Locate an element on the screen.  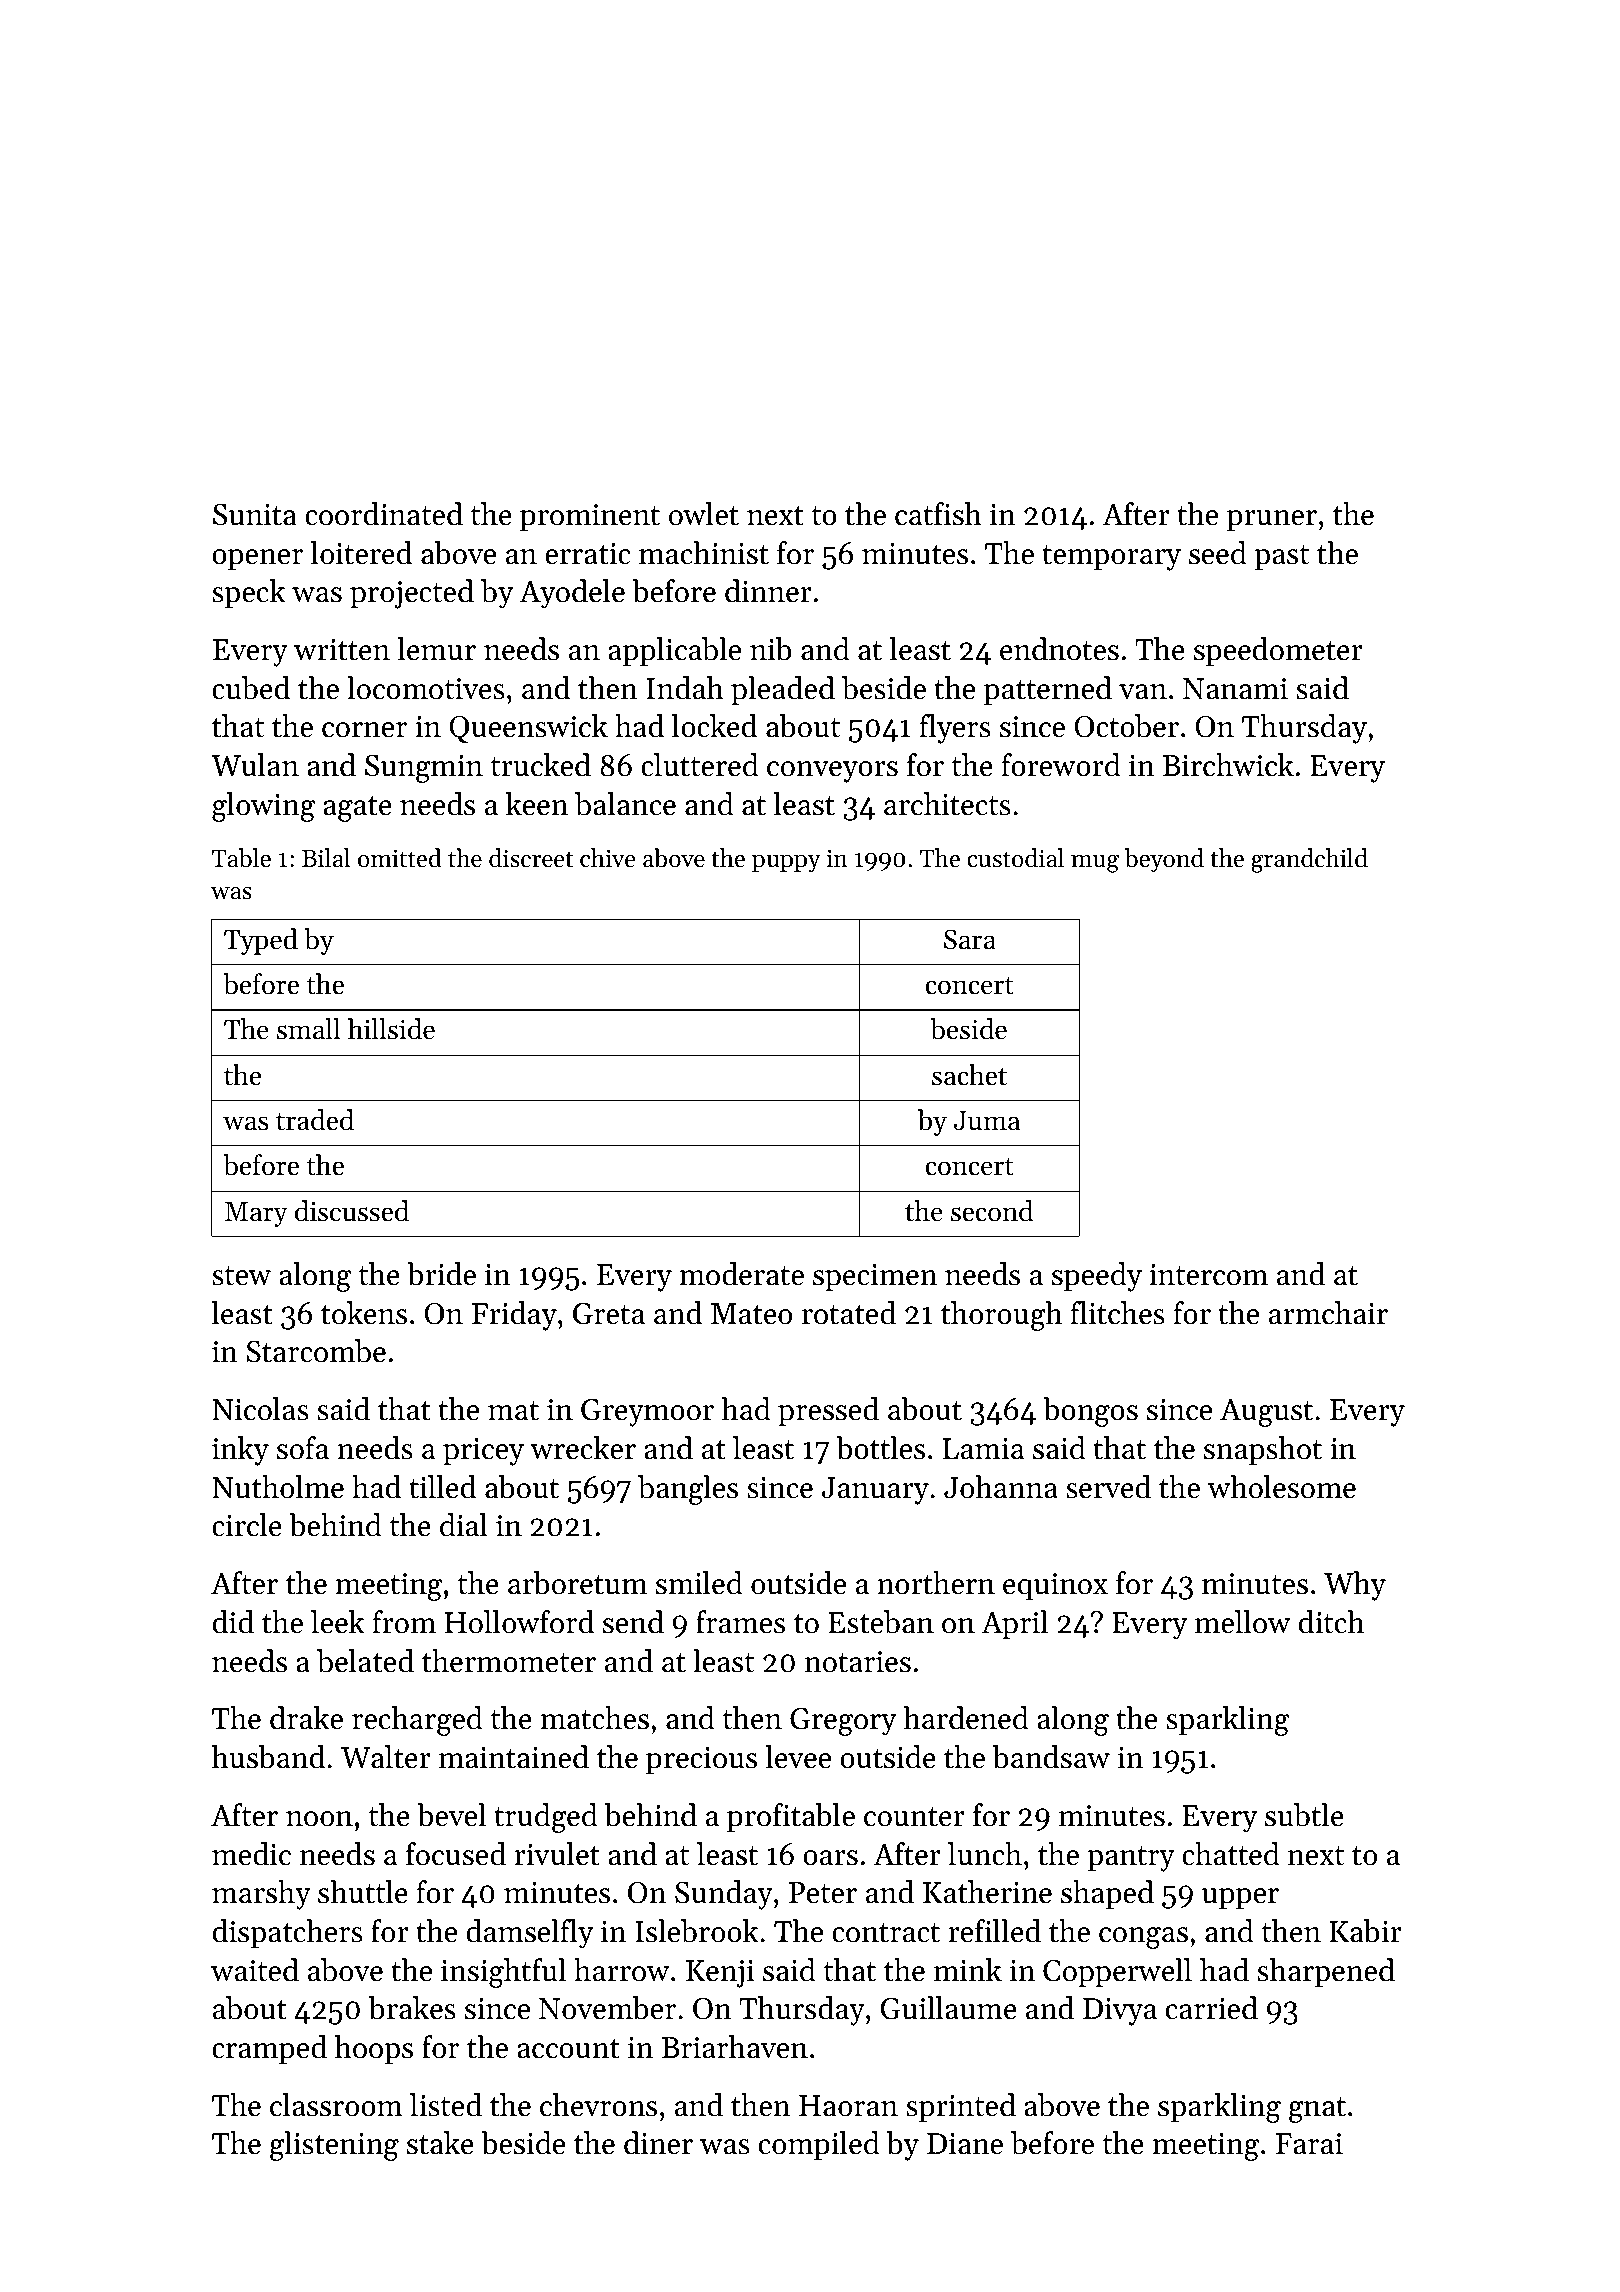
compiled is located at coordinates (819, 2145).
